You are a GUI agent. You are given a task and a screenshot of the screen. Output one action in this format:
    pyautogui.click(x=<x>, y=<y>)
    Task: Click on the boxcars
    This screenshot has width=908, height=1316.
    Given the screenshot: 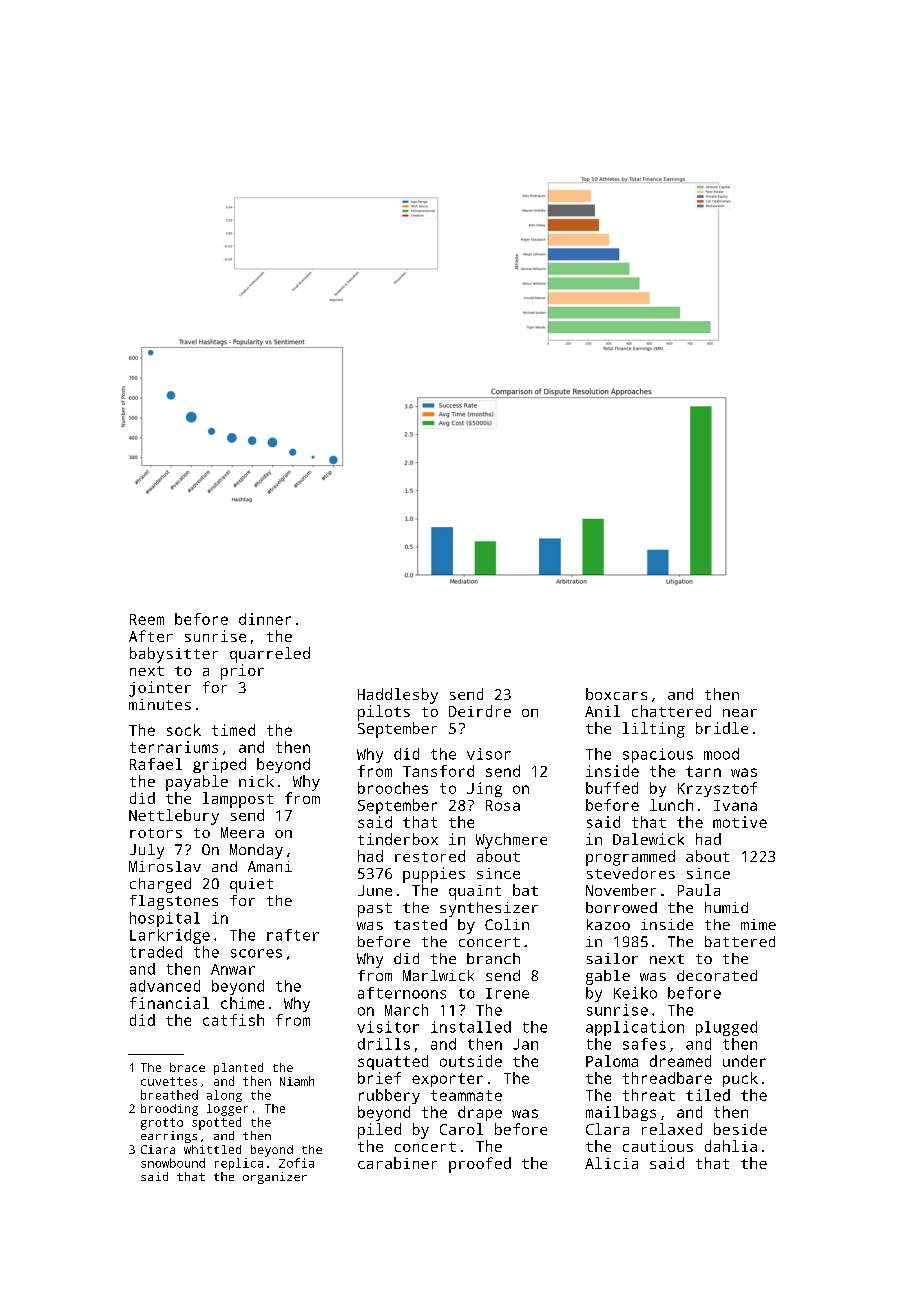 What is the action you would take?
    pyautogui.click(x=616, y=694)
